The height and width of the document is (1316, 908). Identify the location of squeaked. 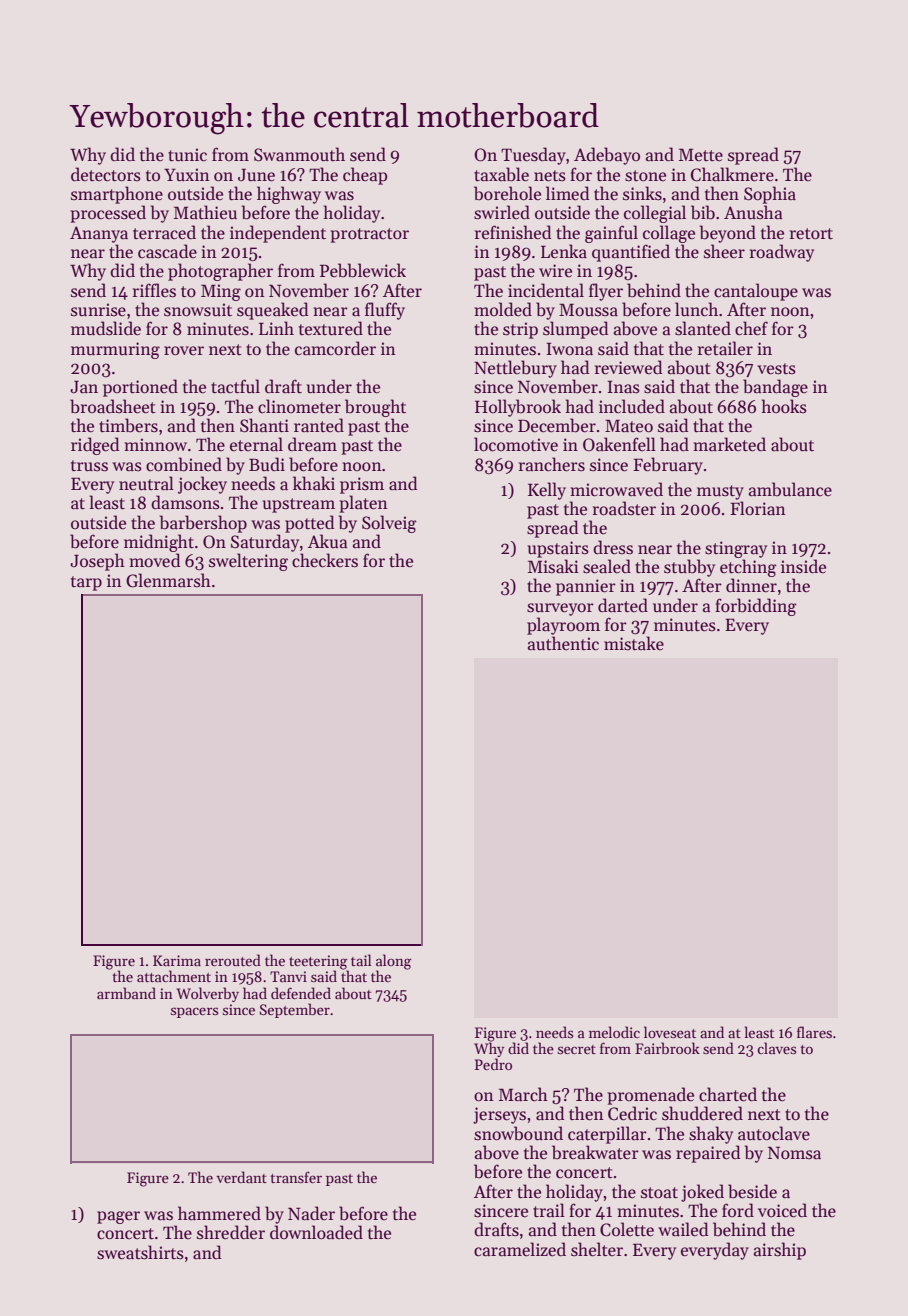
(272, 311).
